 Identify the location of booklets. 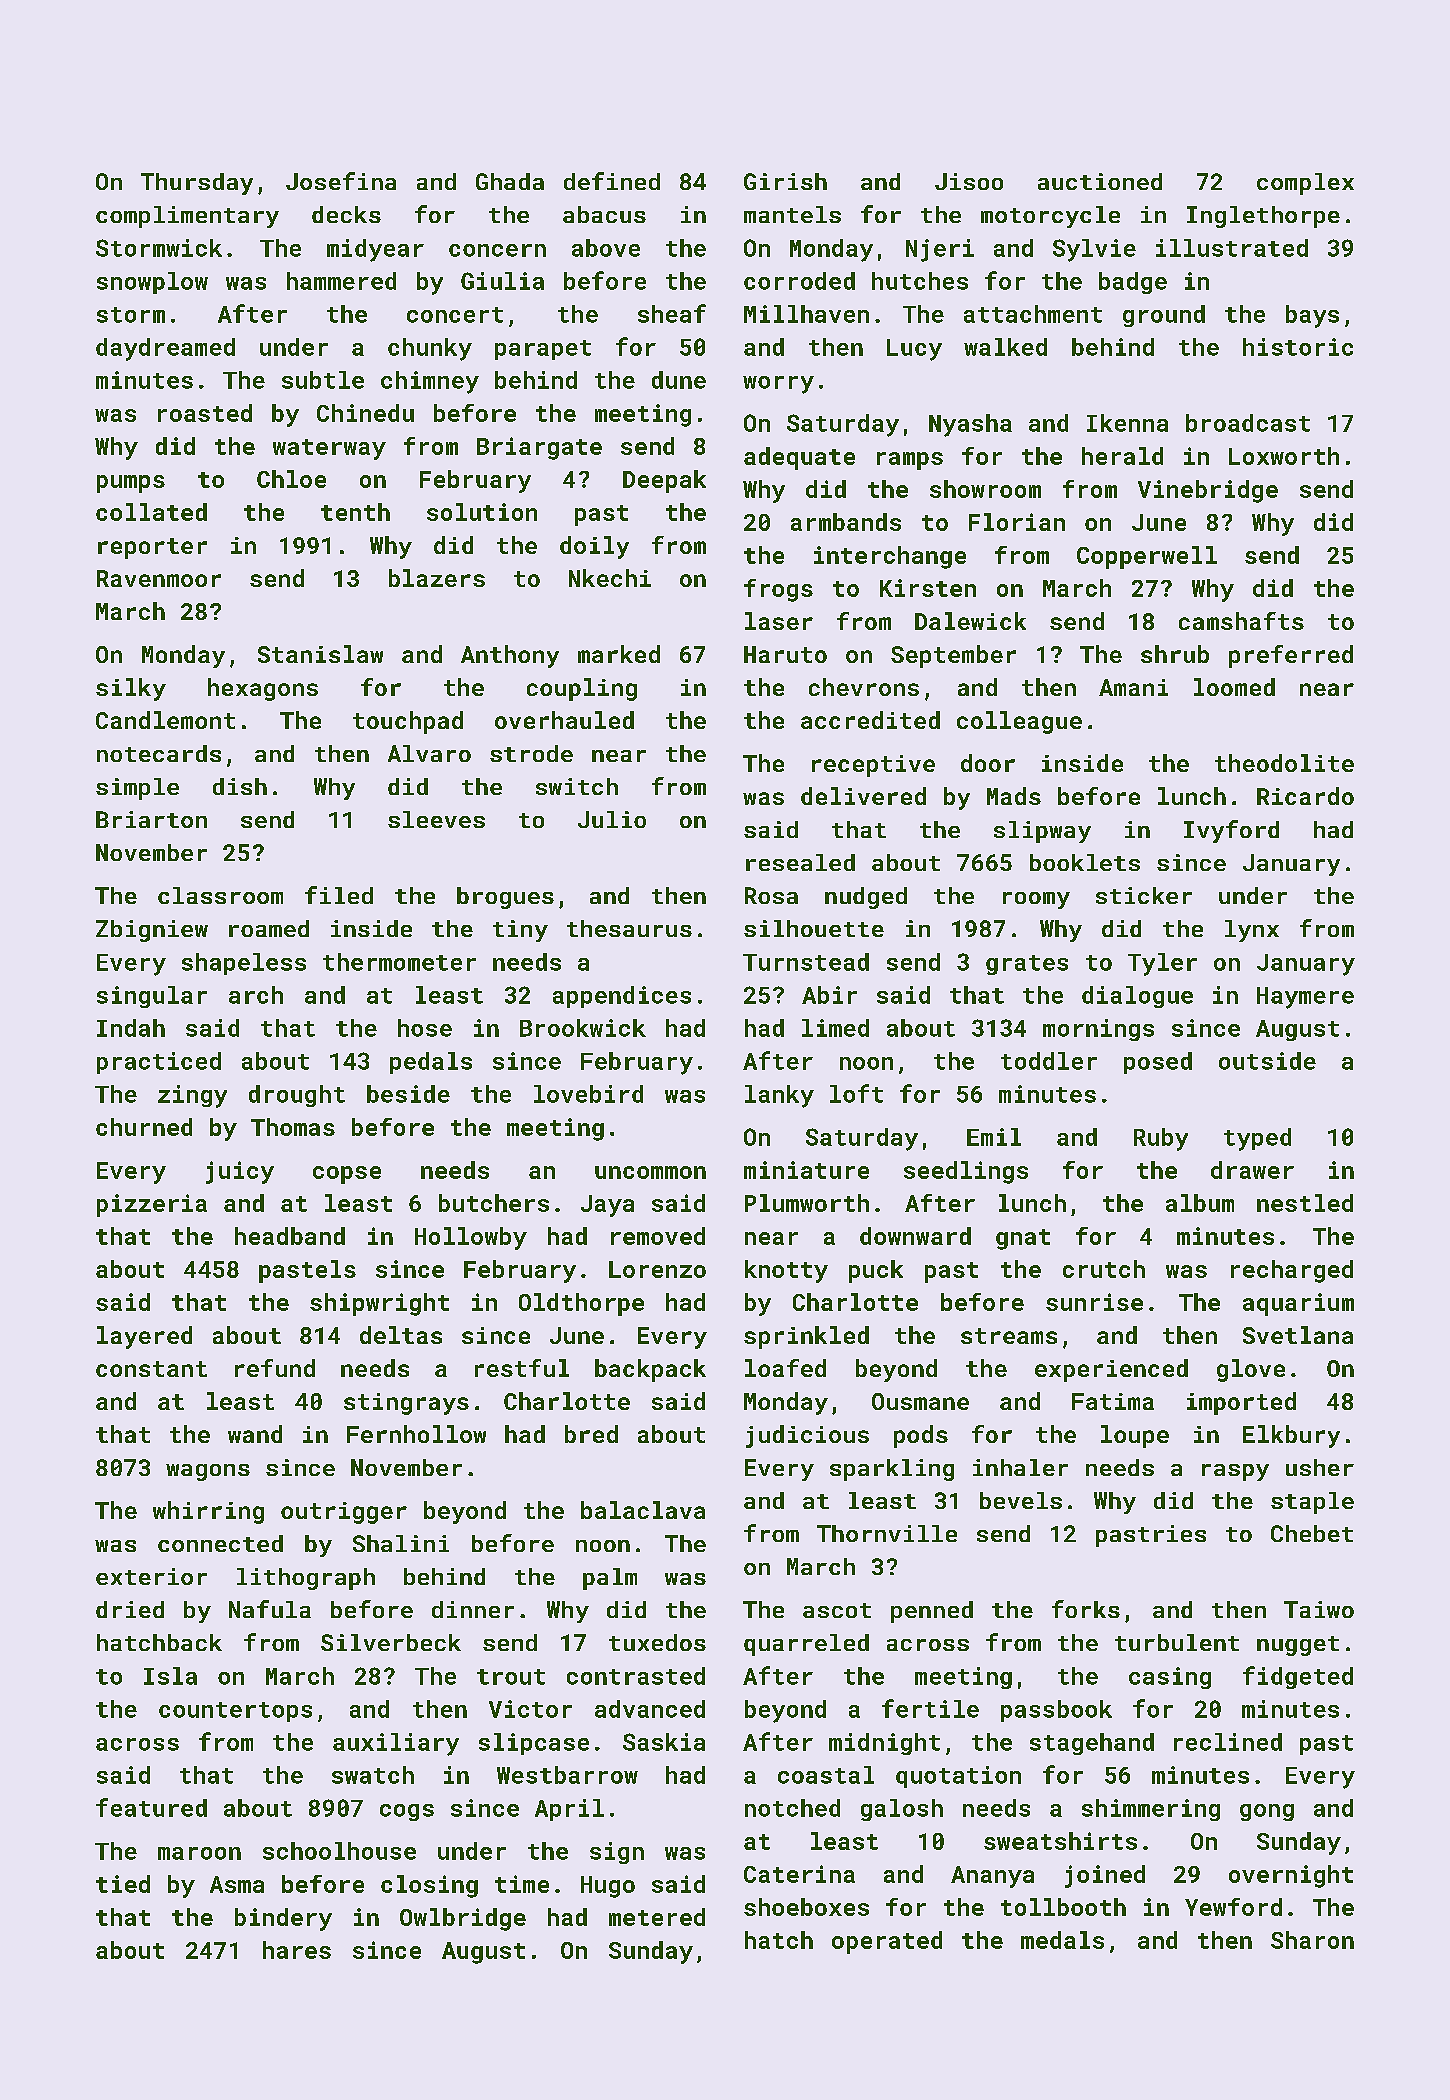
(1085, 862).
